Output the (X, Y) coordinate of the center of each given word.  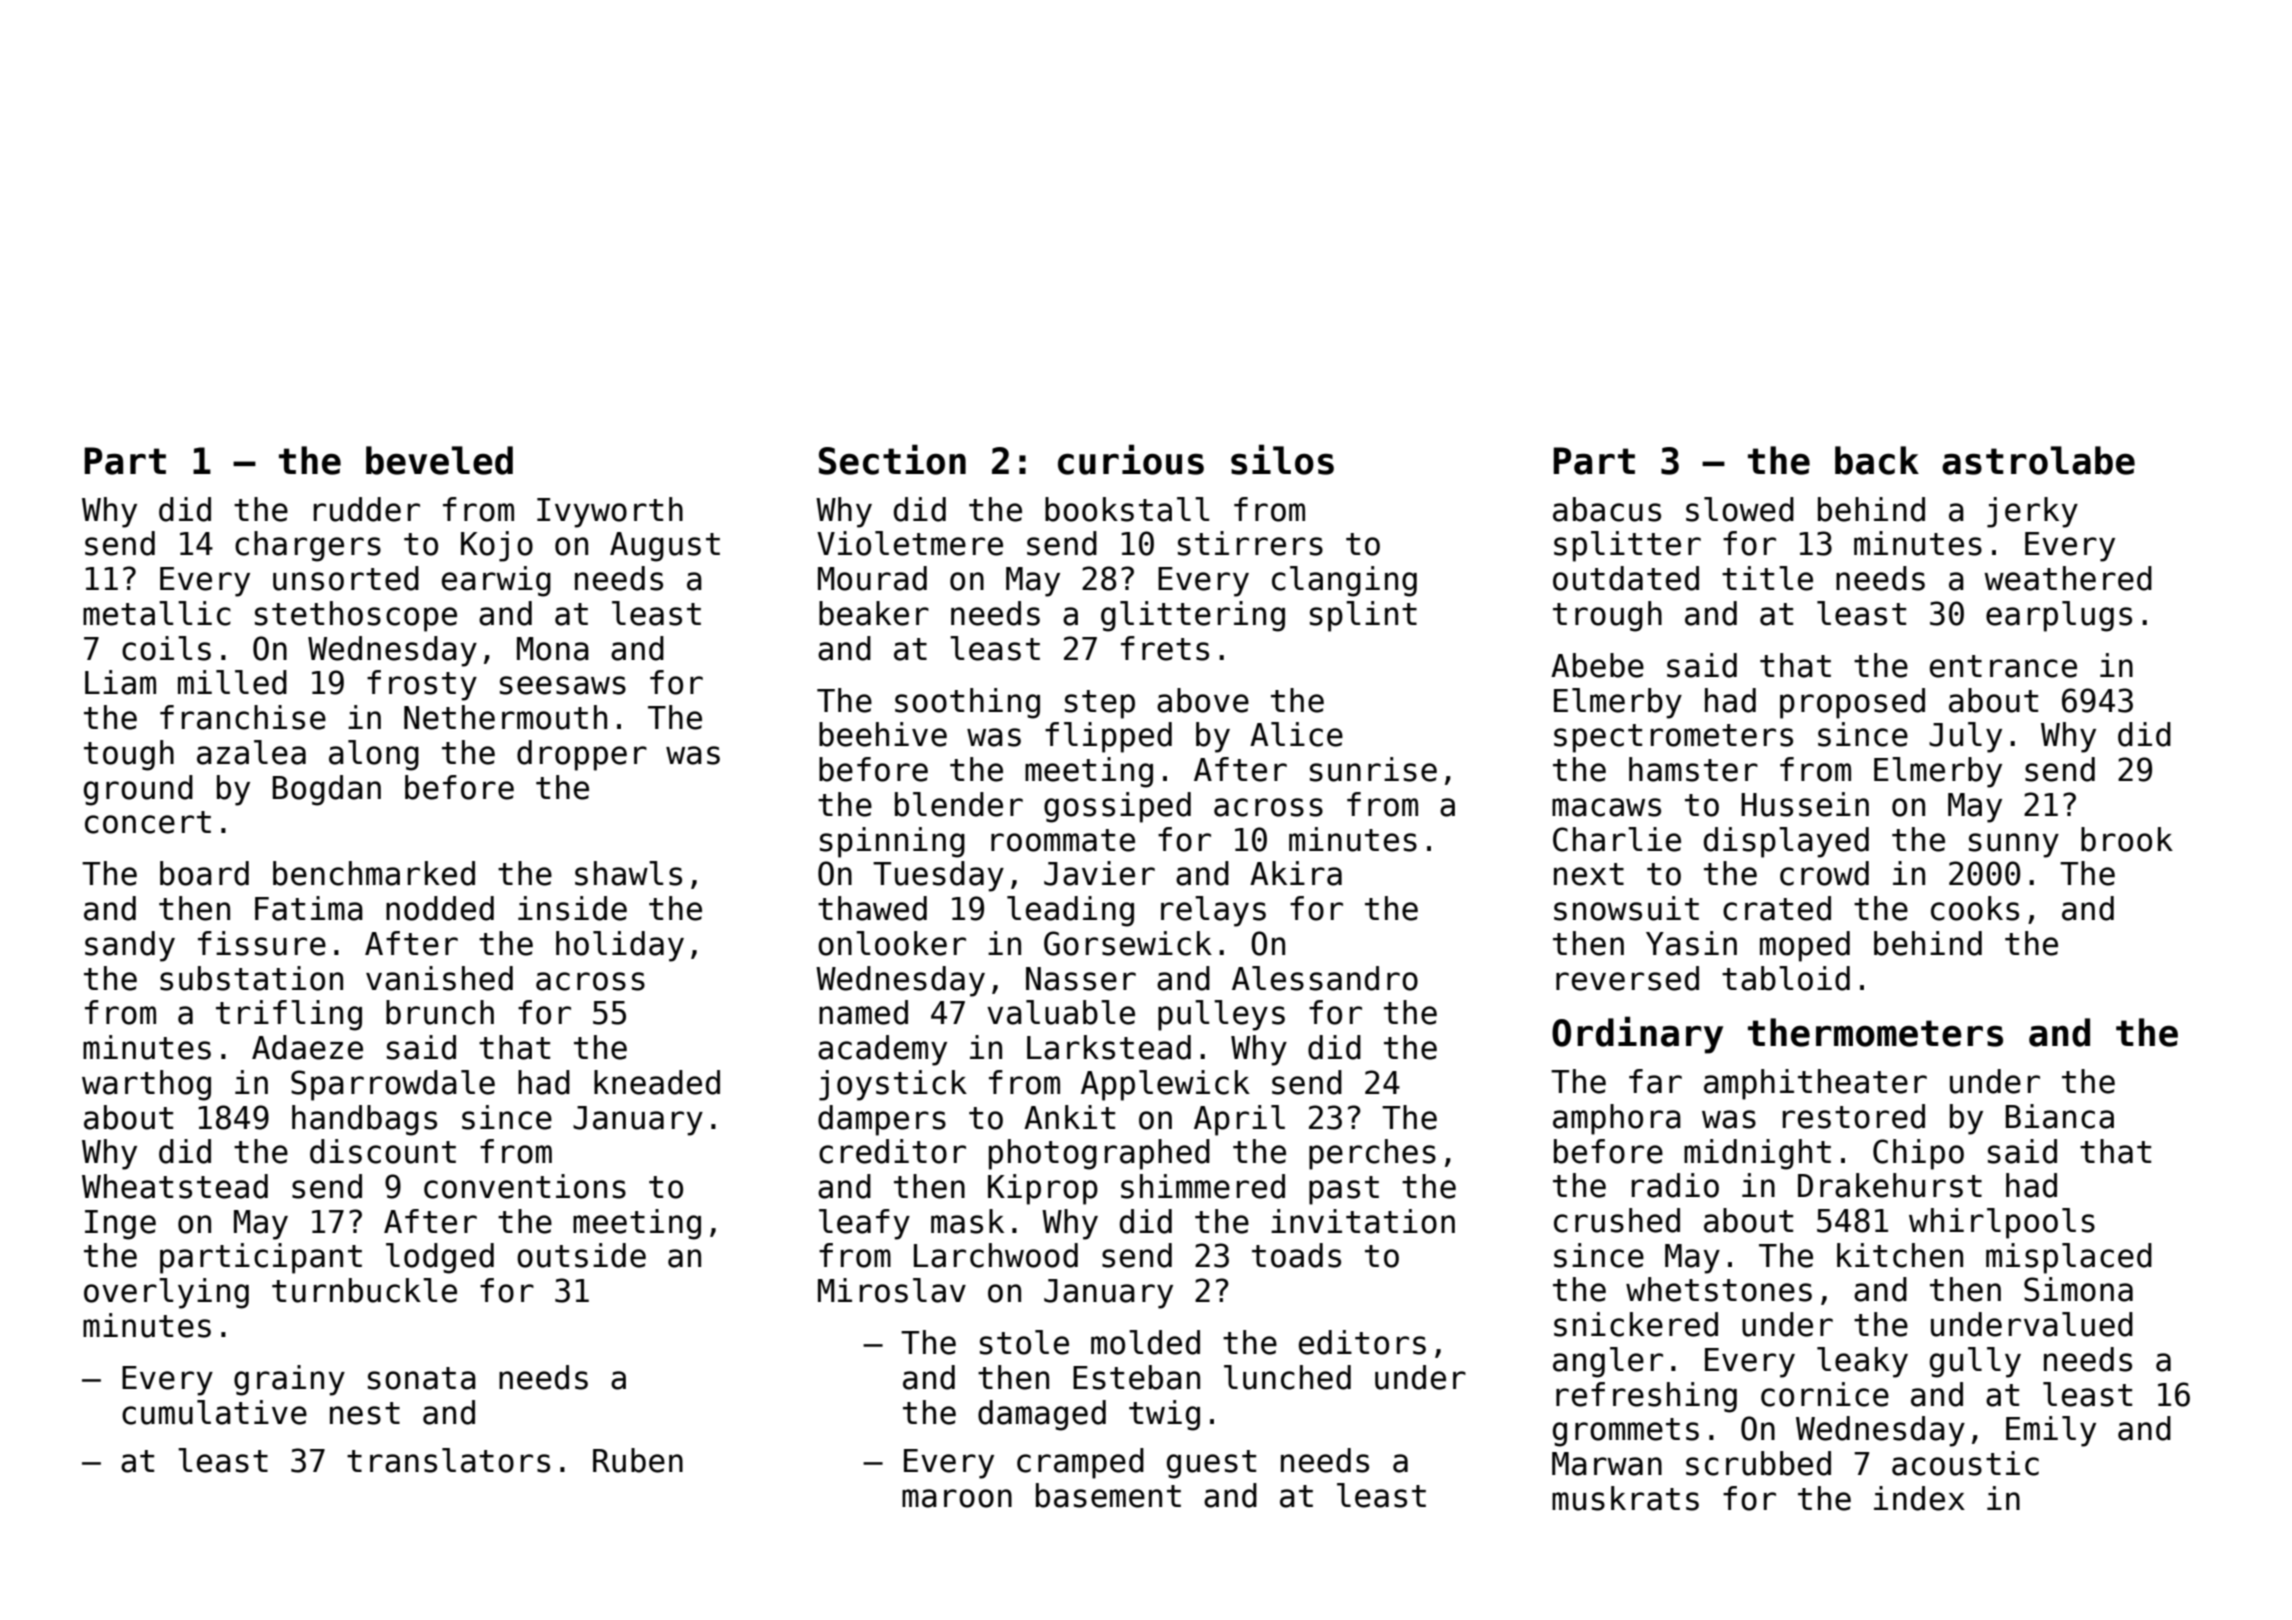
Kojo (497, 546)
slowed (1740, 509)
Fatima (309, 908)
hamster (1693, 769)
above (1203, 700)
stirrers (1250, 543)
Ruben (638, 1460)
